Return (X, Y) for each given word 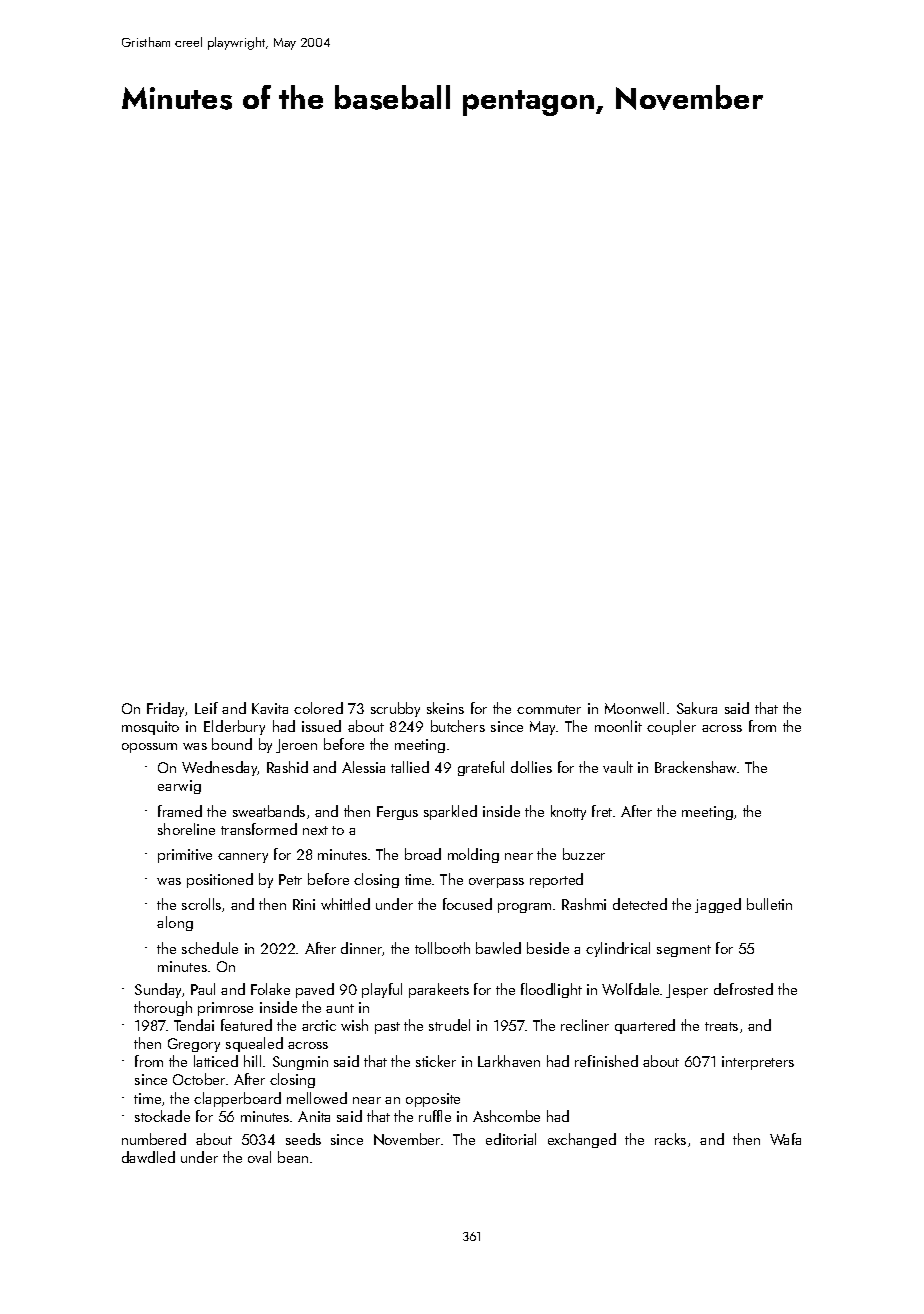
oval (259, 1157)
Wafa (785, 1139)
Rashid (287, 767)
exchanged (582, 1140)
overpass (496, 883)
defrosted (743, 989)
